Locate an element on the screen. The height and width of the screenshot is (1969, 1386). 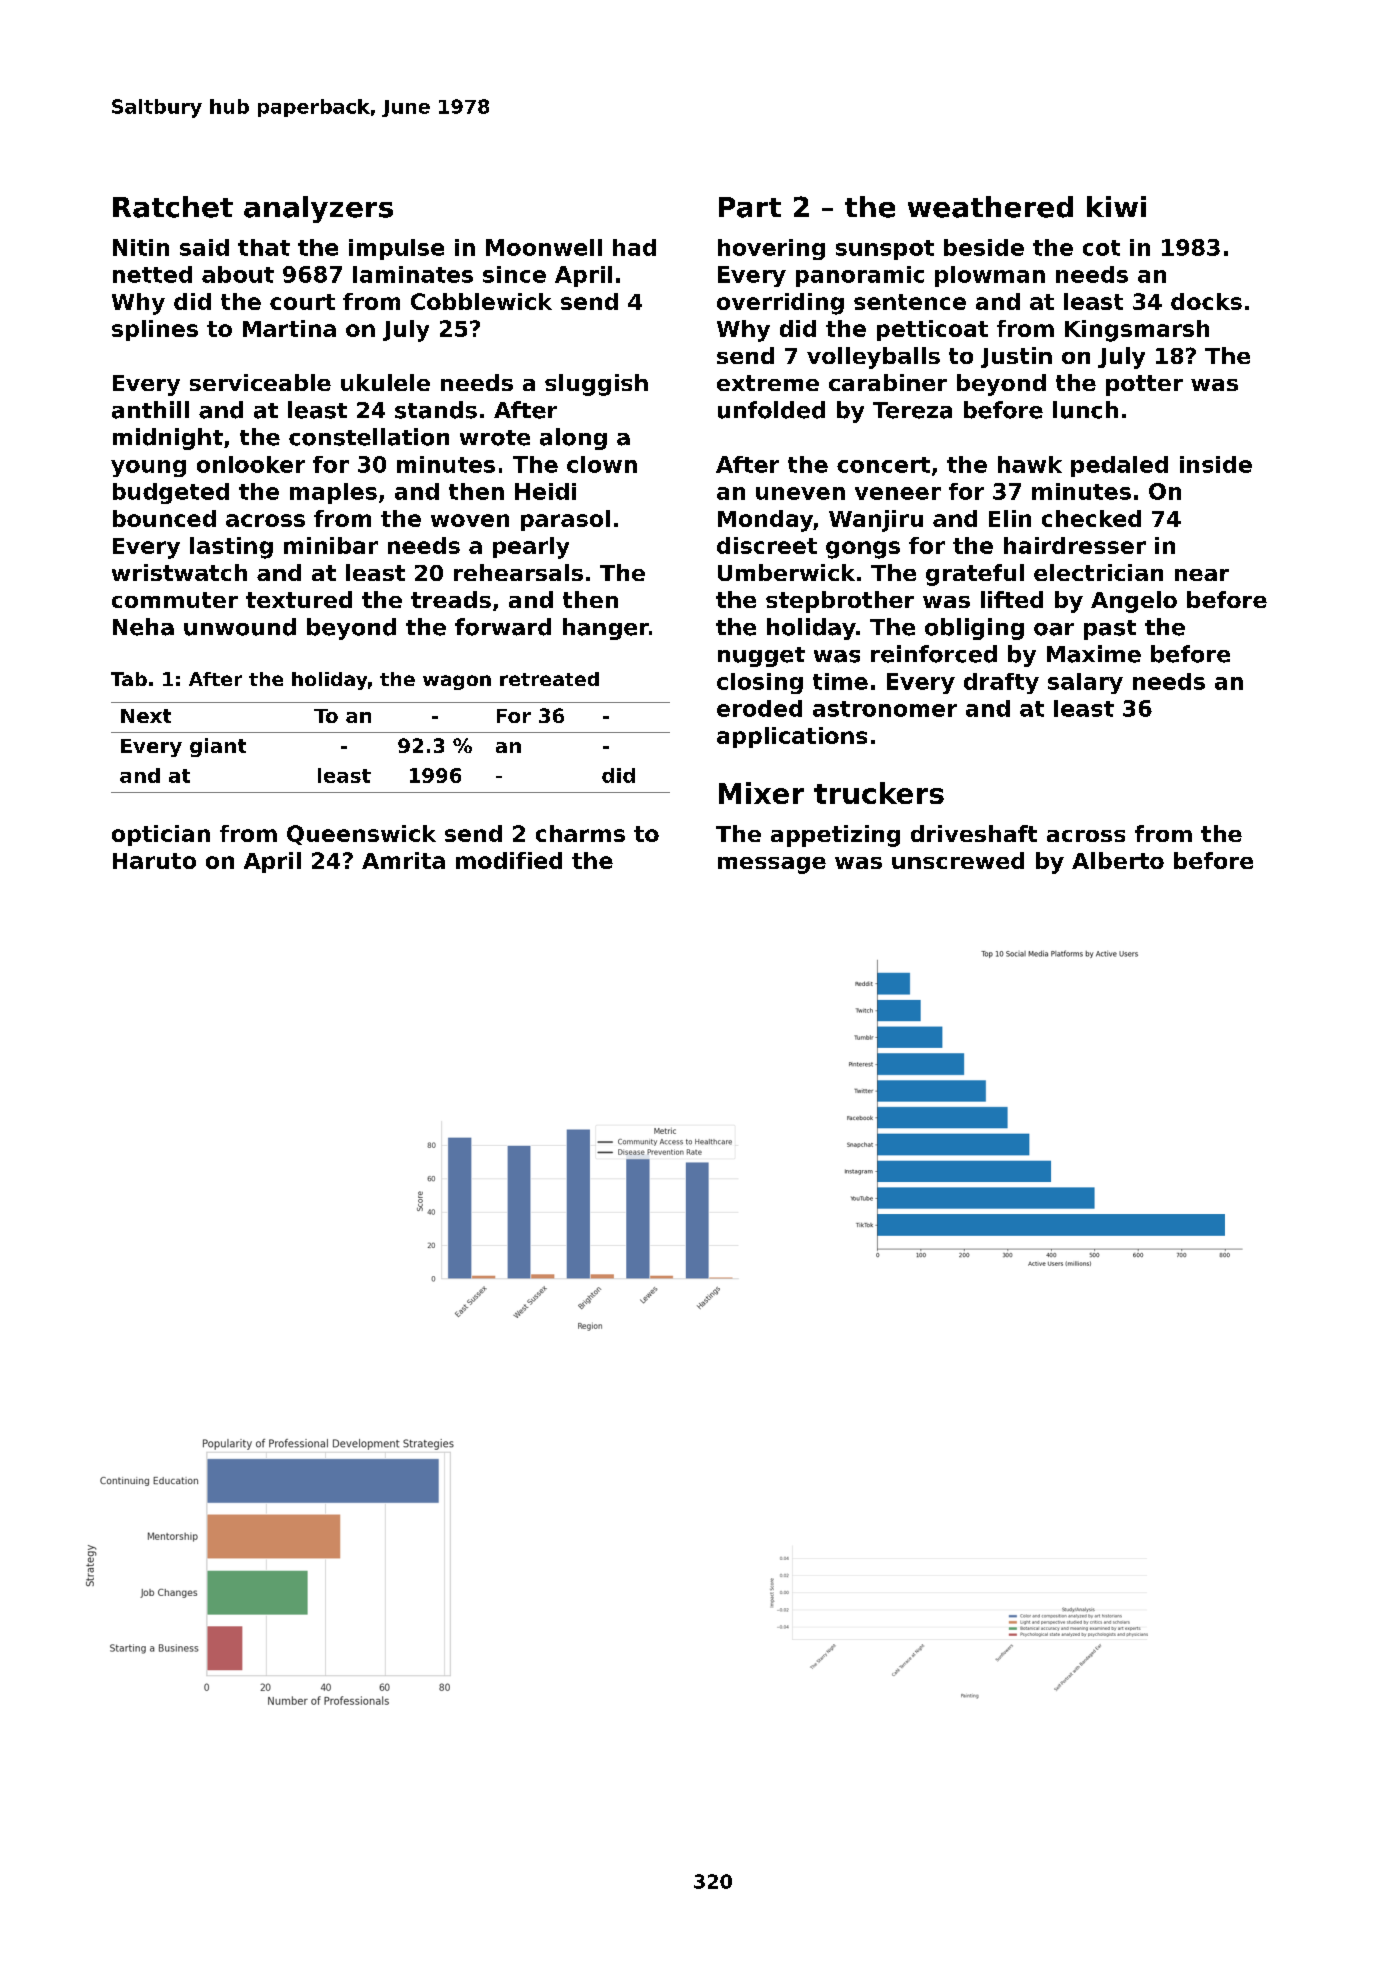
sunspot is located at coordinates (885, 250).
